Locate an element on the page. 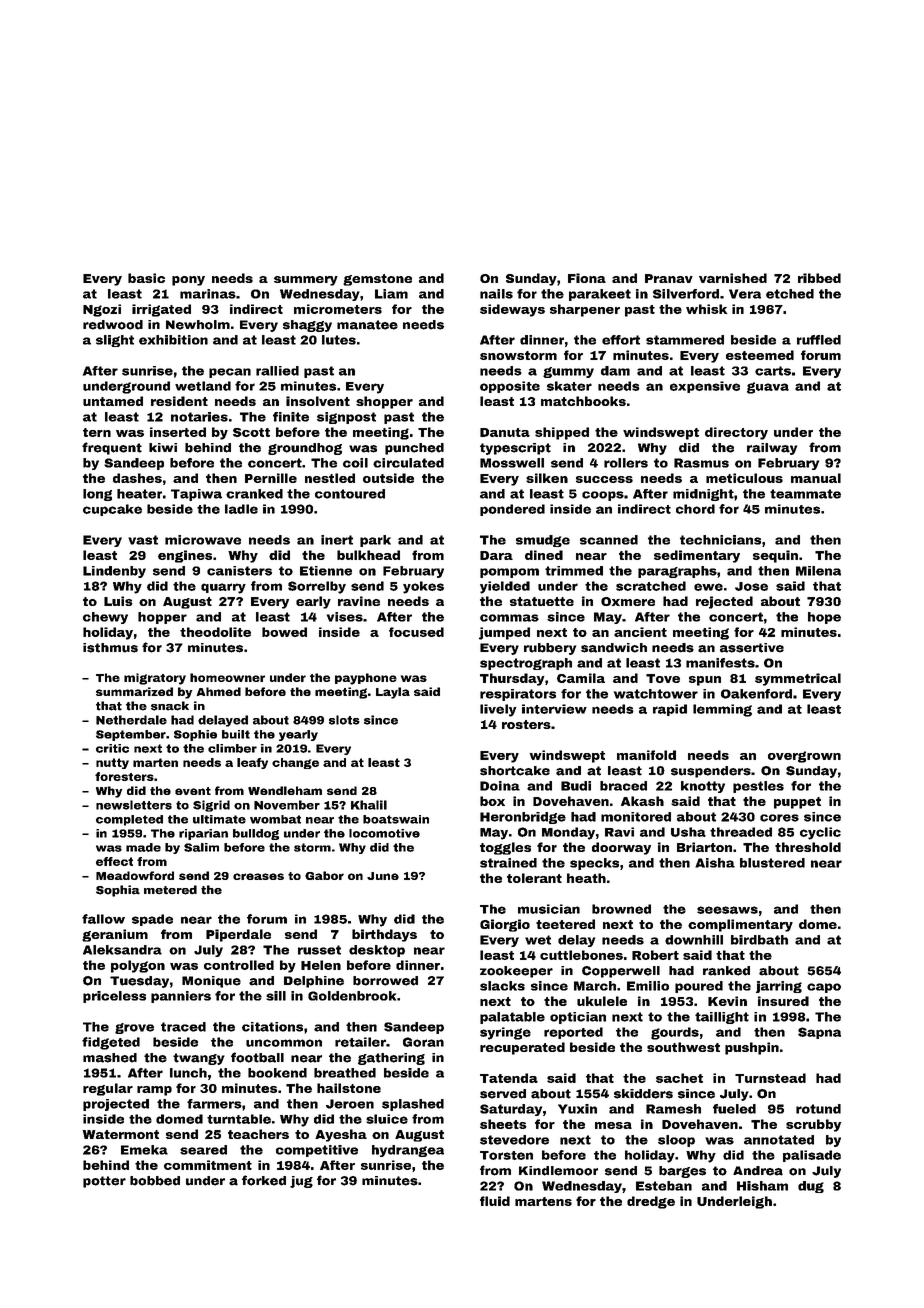 This document has height=1308, width=924. fueled is located at coordinates (734, 1109).
